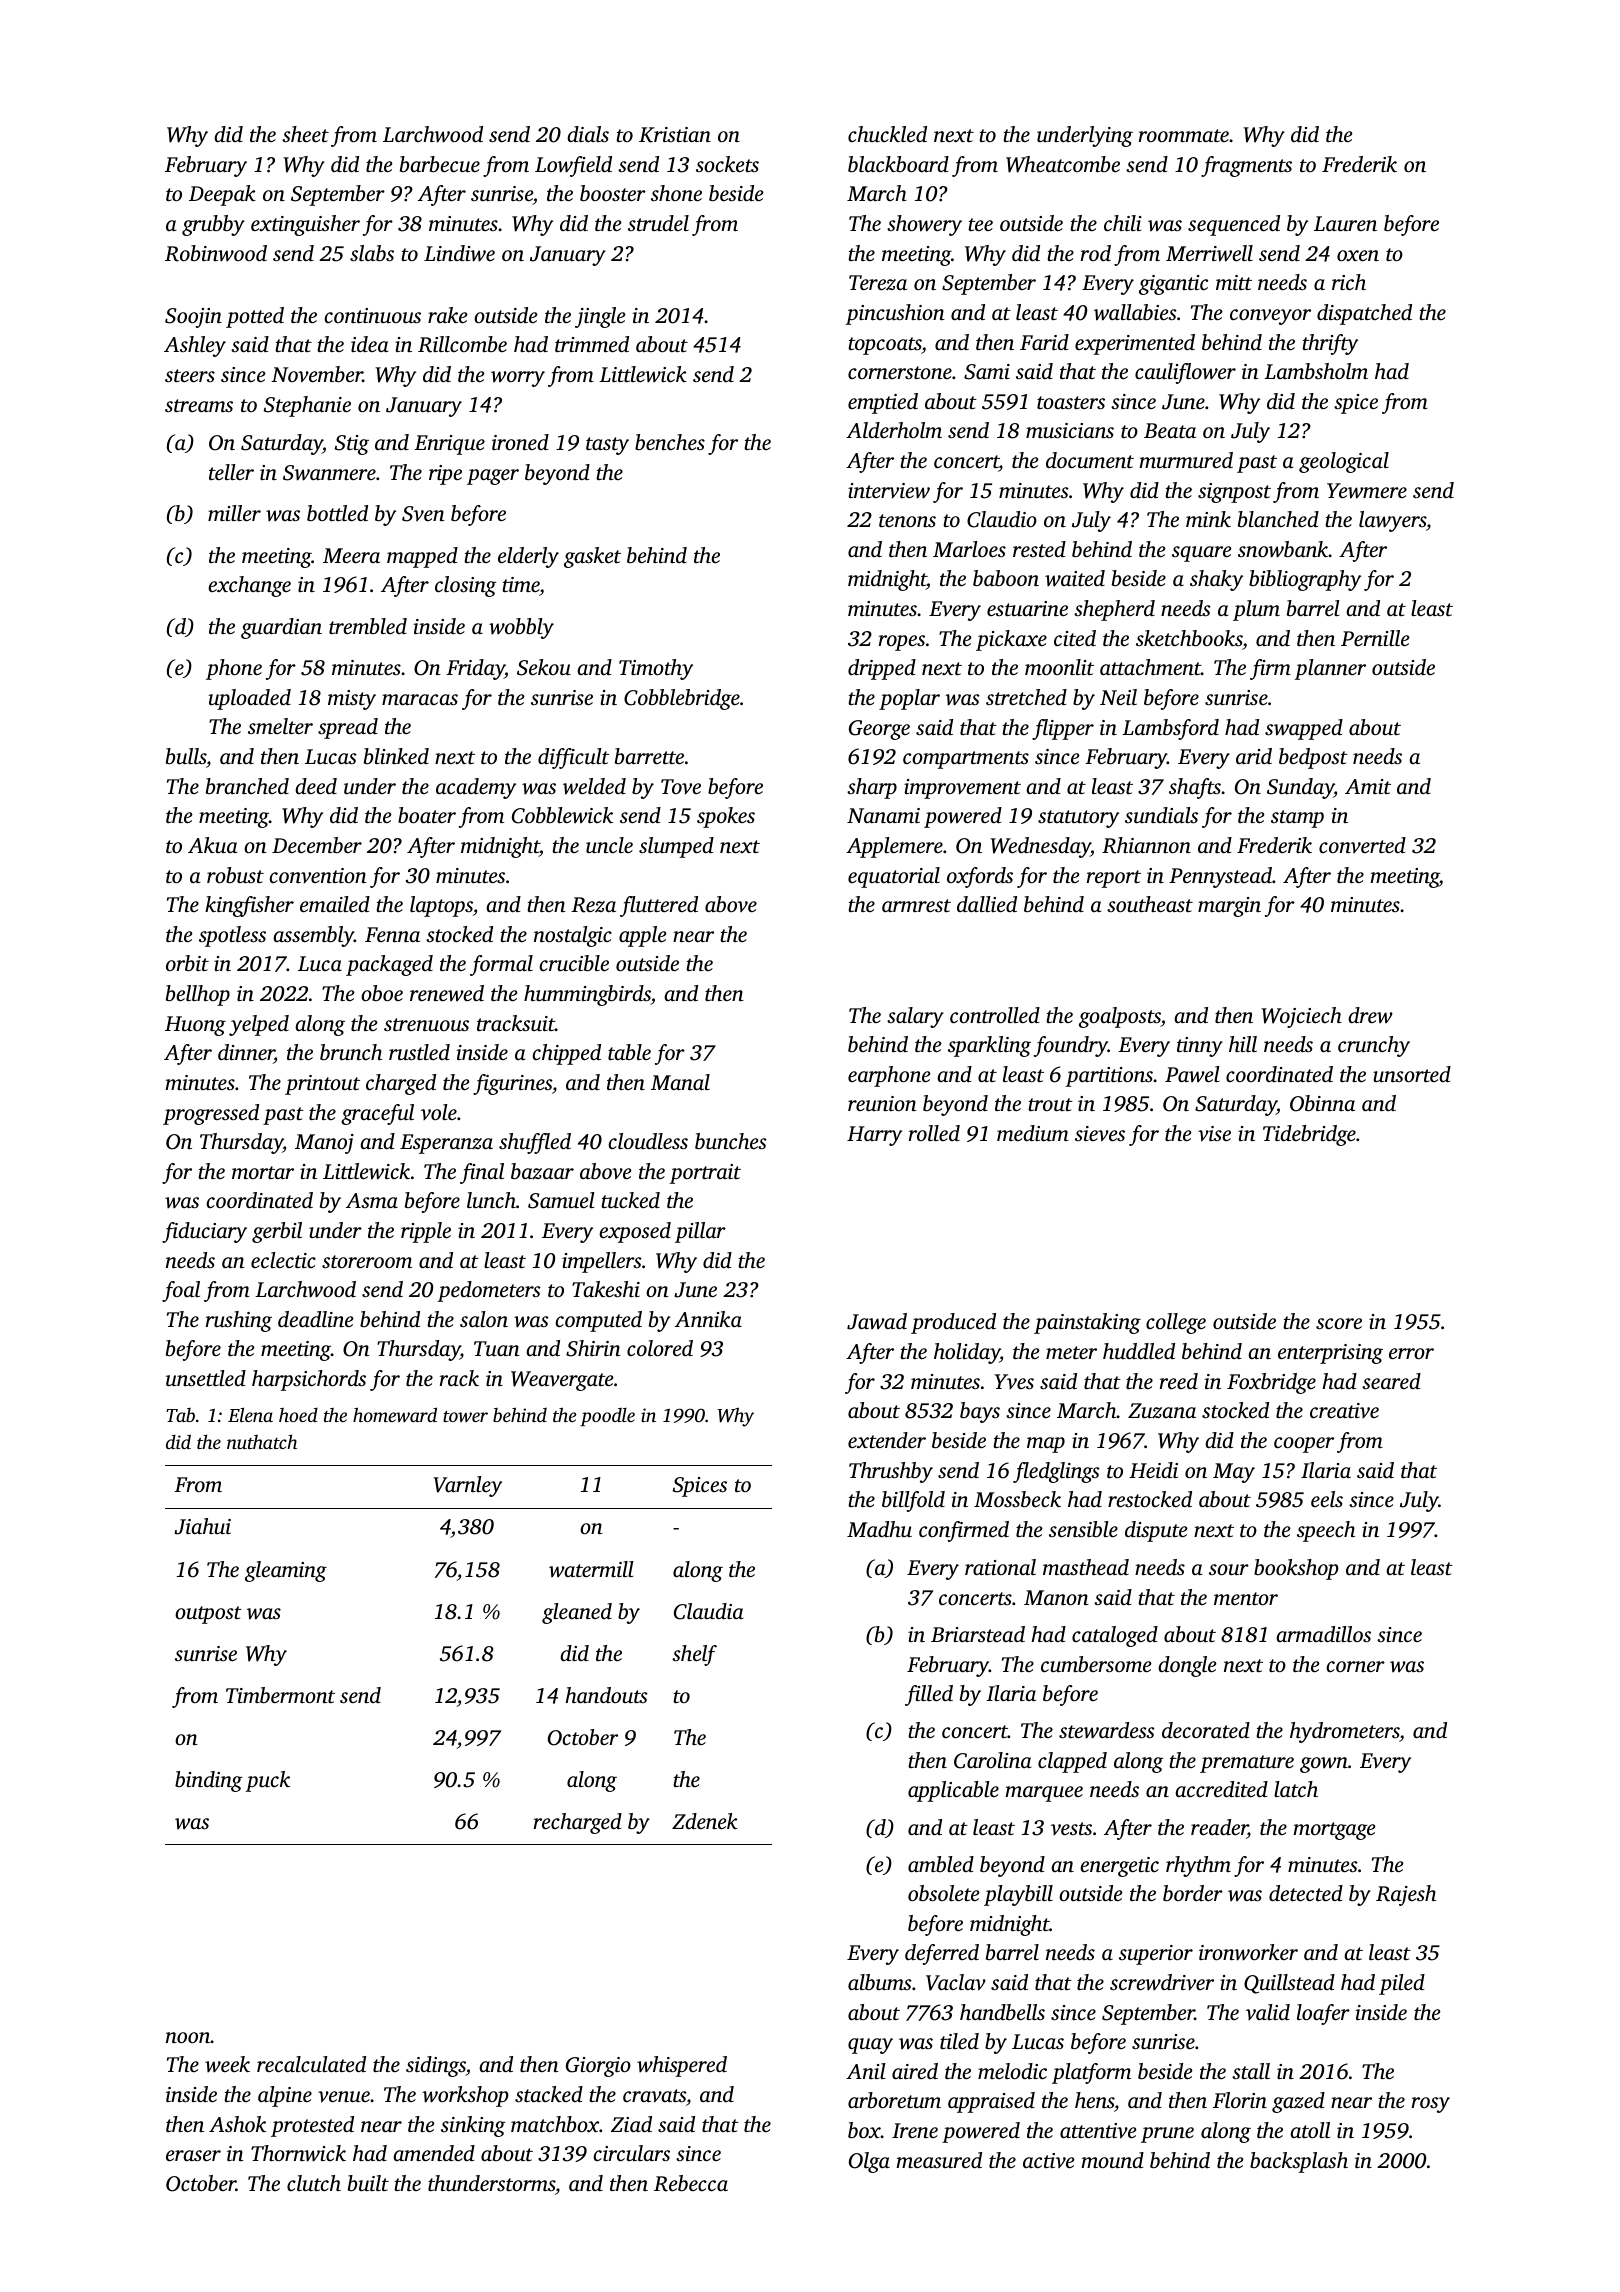  What do you see at coordinates (1185, 373) in the image?
I see `cauliflower` at bounding box center [1185, 373].
